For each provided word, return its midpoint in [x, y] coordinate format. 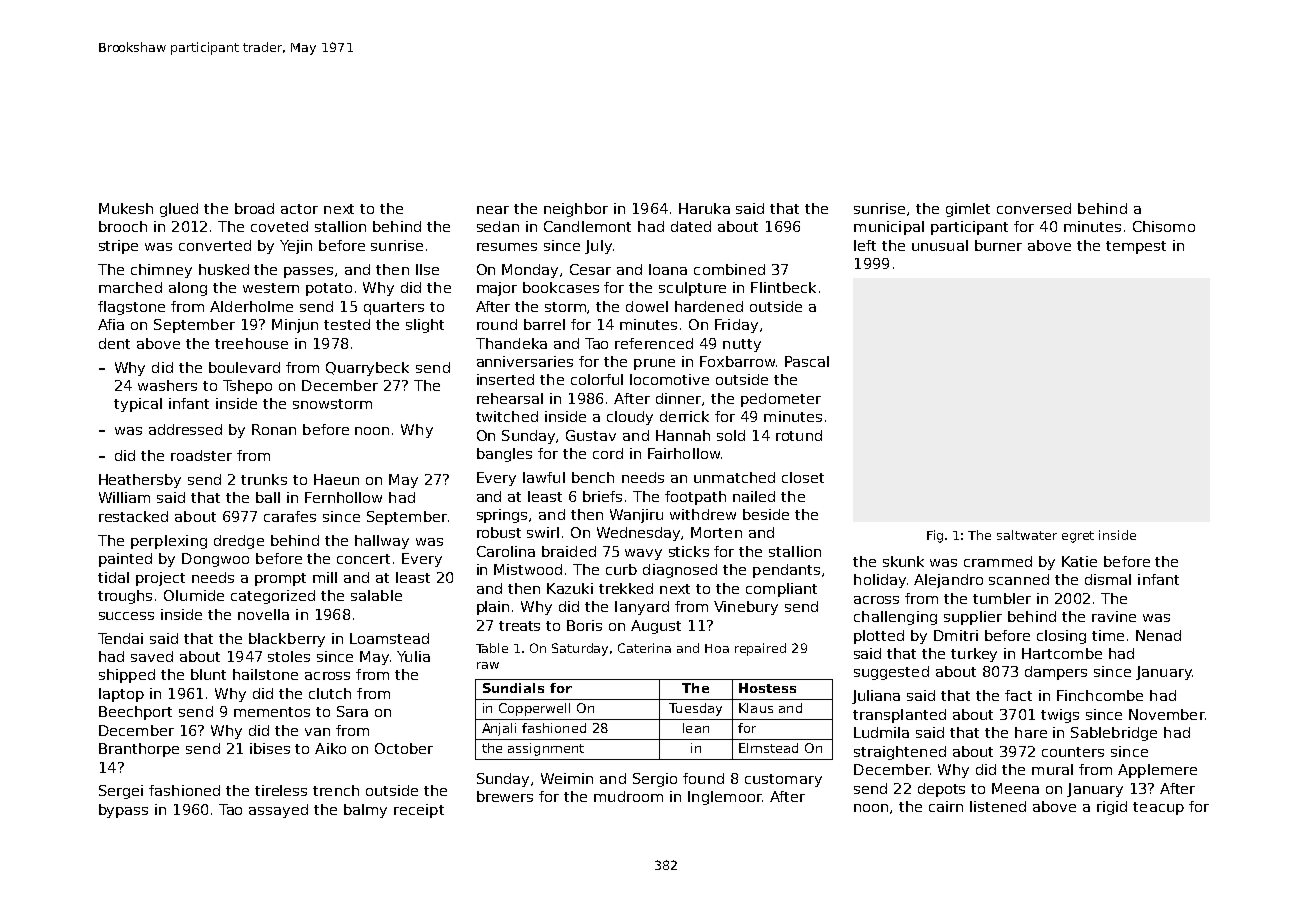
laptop [121, 695]
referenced [654, 343]
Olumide [194, 595]
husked [224, 269]
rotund [799, 435]
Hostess [767, 688]
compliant [781, 590]
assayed [278, 811]
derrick [684, 416]
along [188, 289]
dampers [1056, 673]
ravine [1114, 616]
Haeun [336, 479]
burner [998, 245]
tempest [1136, 247]
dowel [647, 306]
